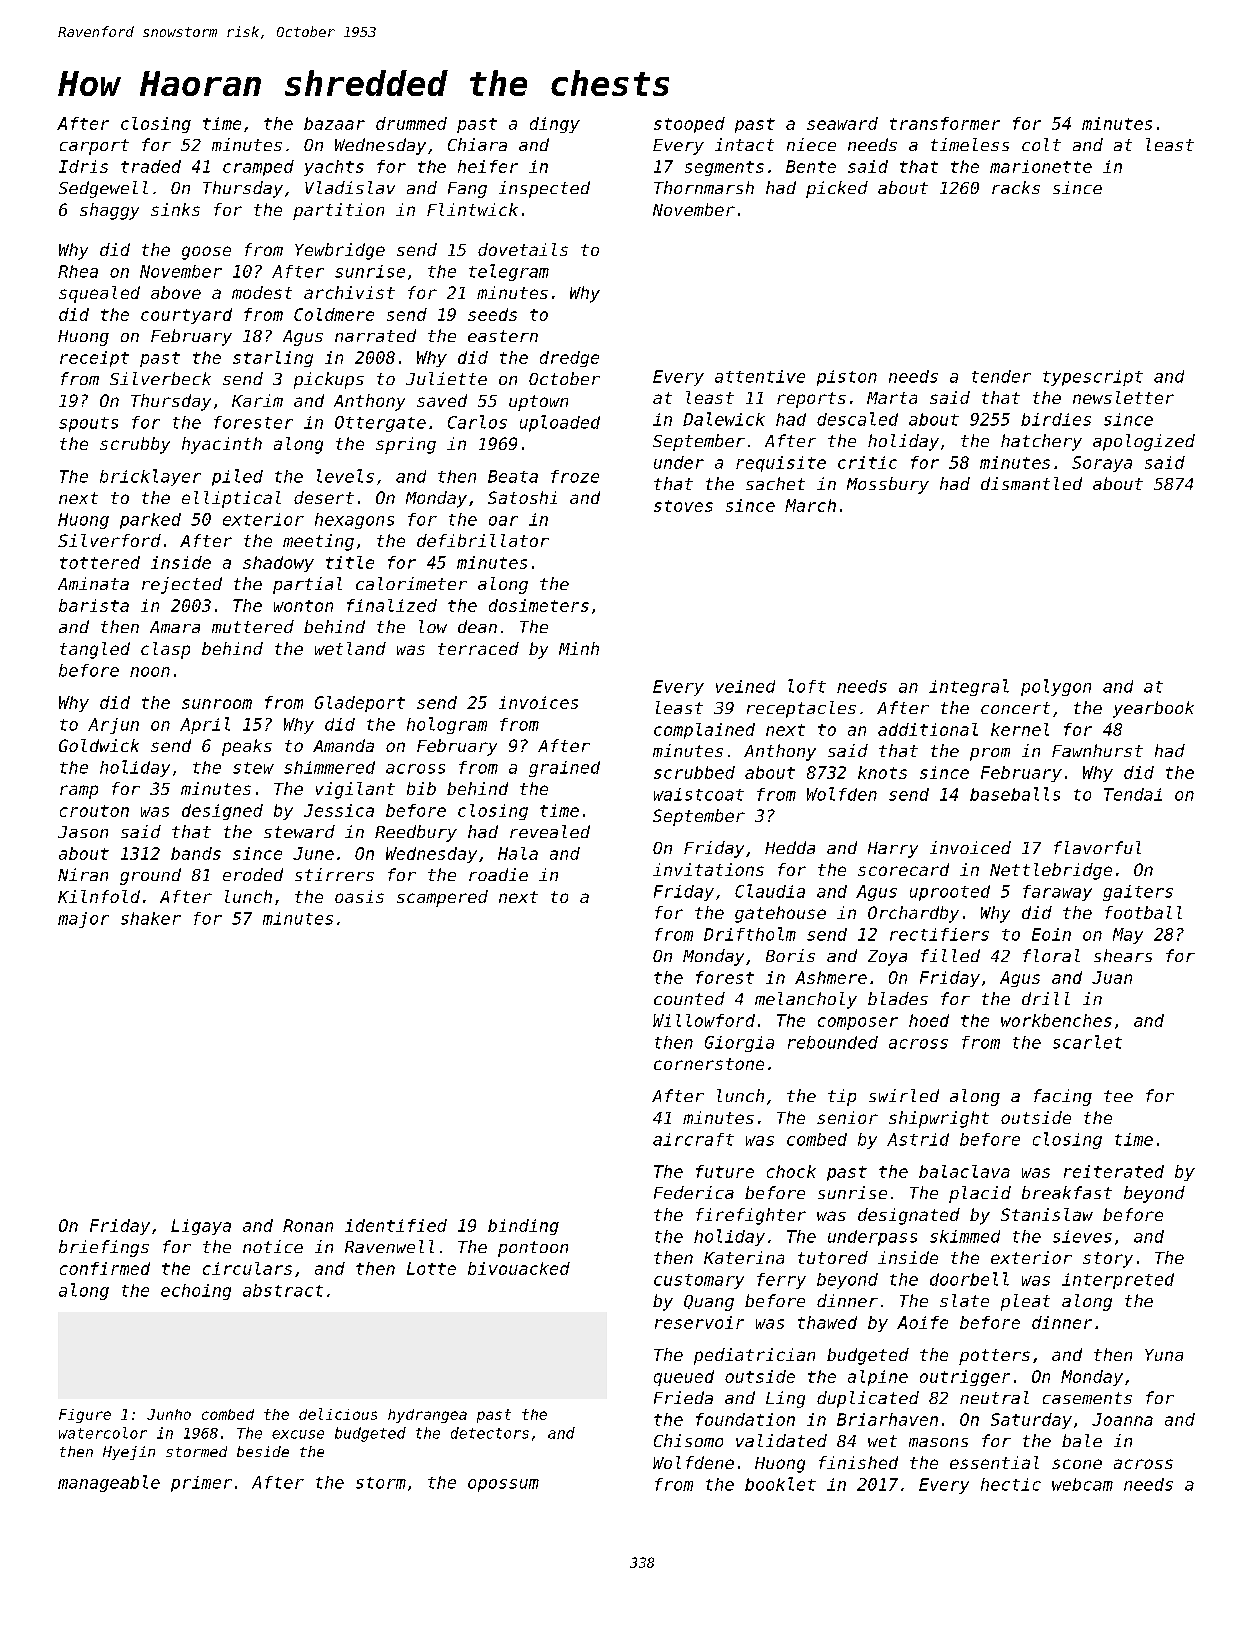 The height and width of the document is (1630, 1260). I want to click on Quang, so click(709, 1303).
